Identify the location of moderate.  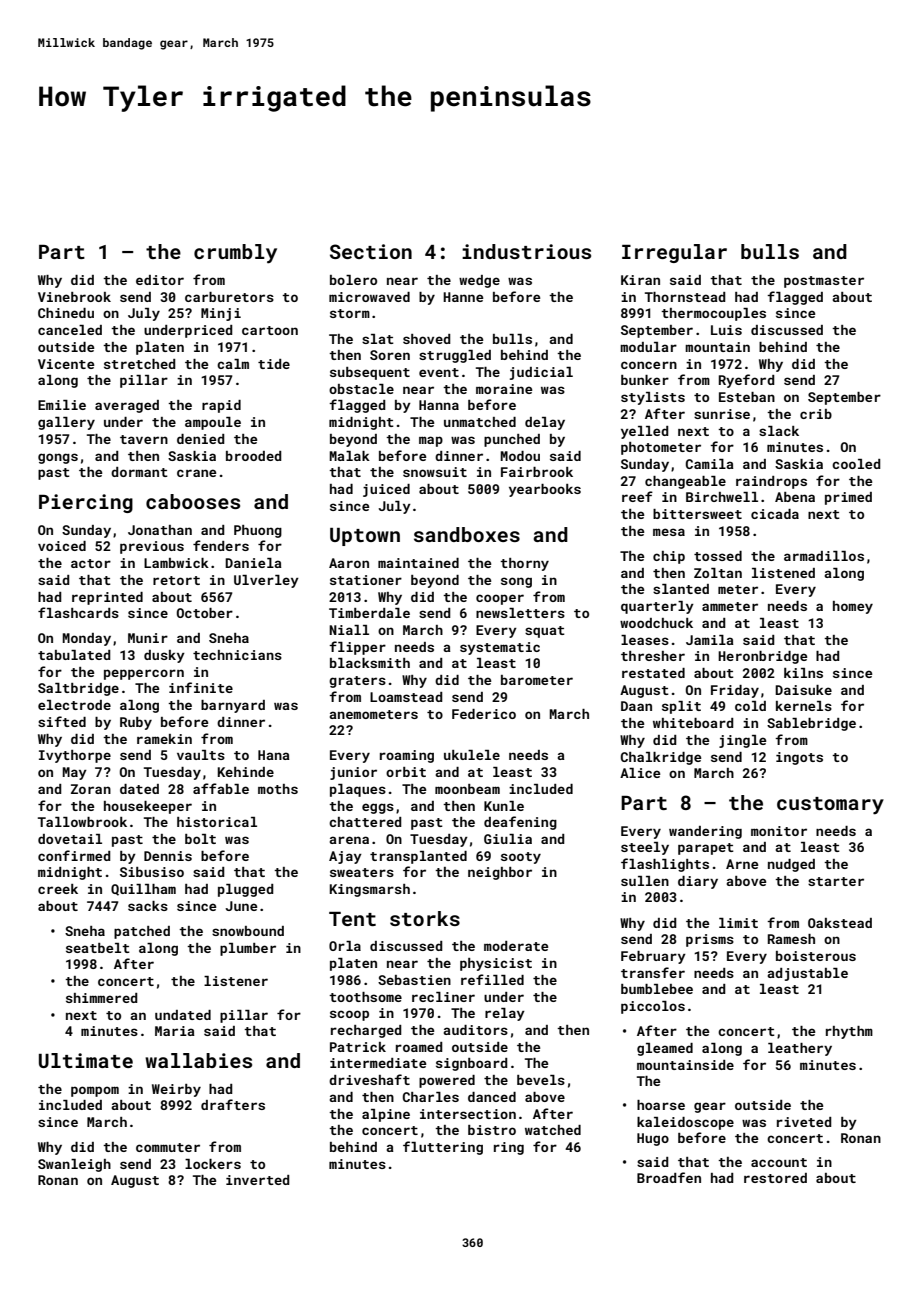
(516, 946).
